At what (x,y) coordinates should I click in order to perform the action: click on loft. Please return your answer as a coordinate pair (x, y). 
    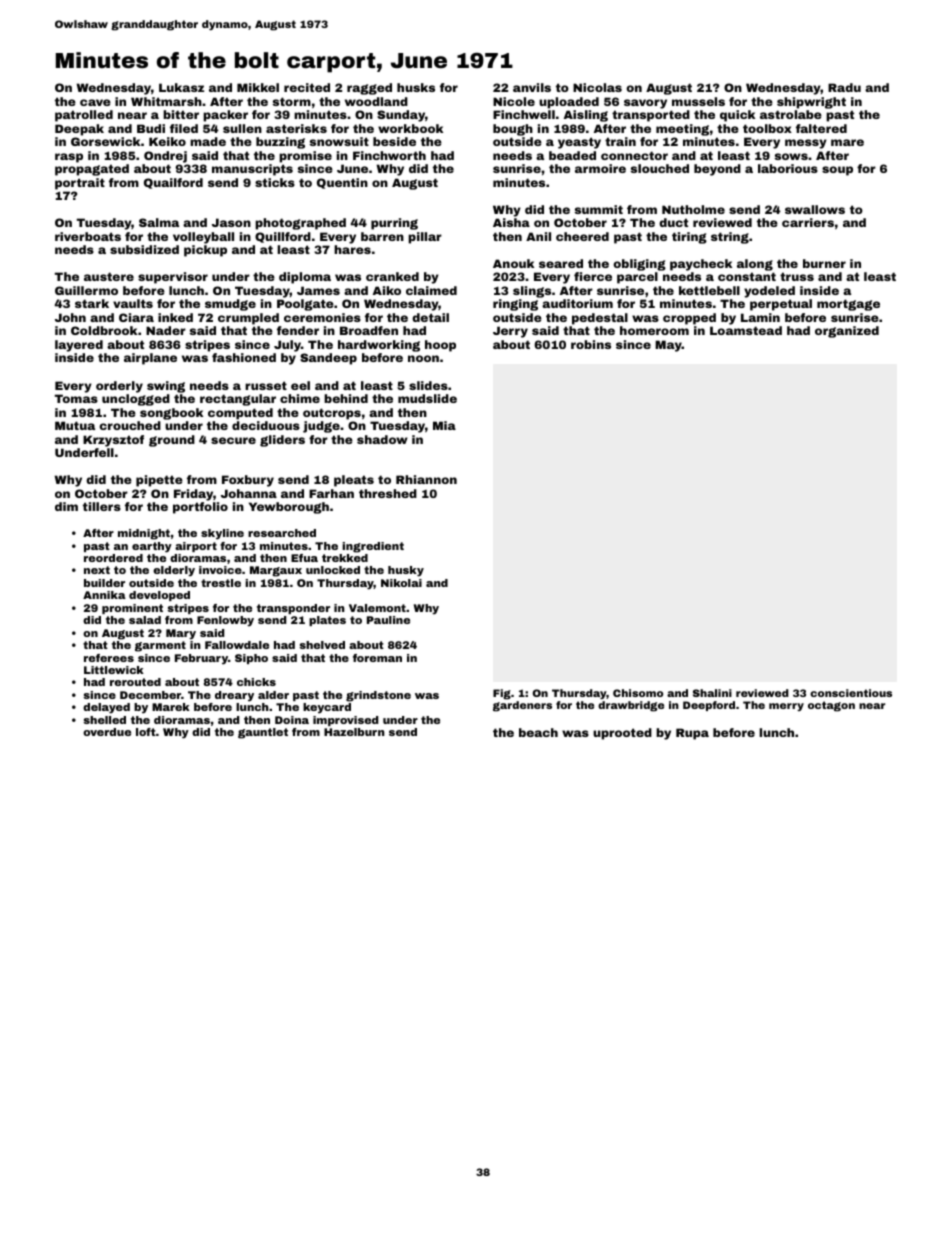
    Looking at the image, I should click on (146, 732).
